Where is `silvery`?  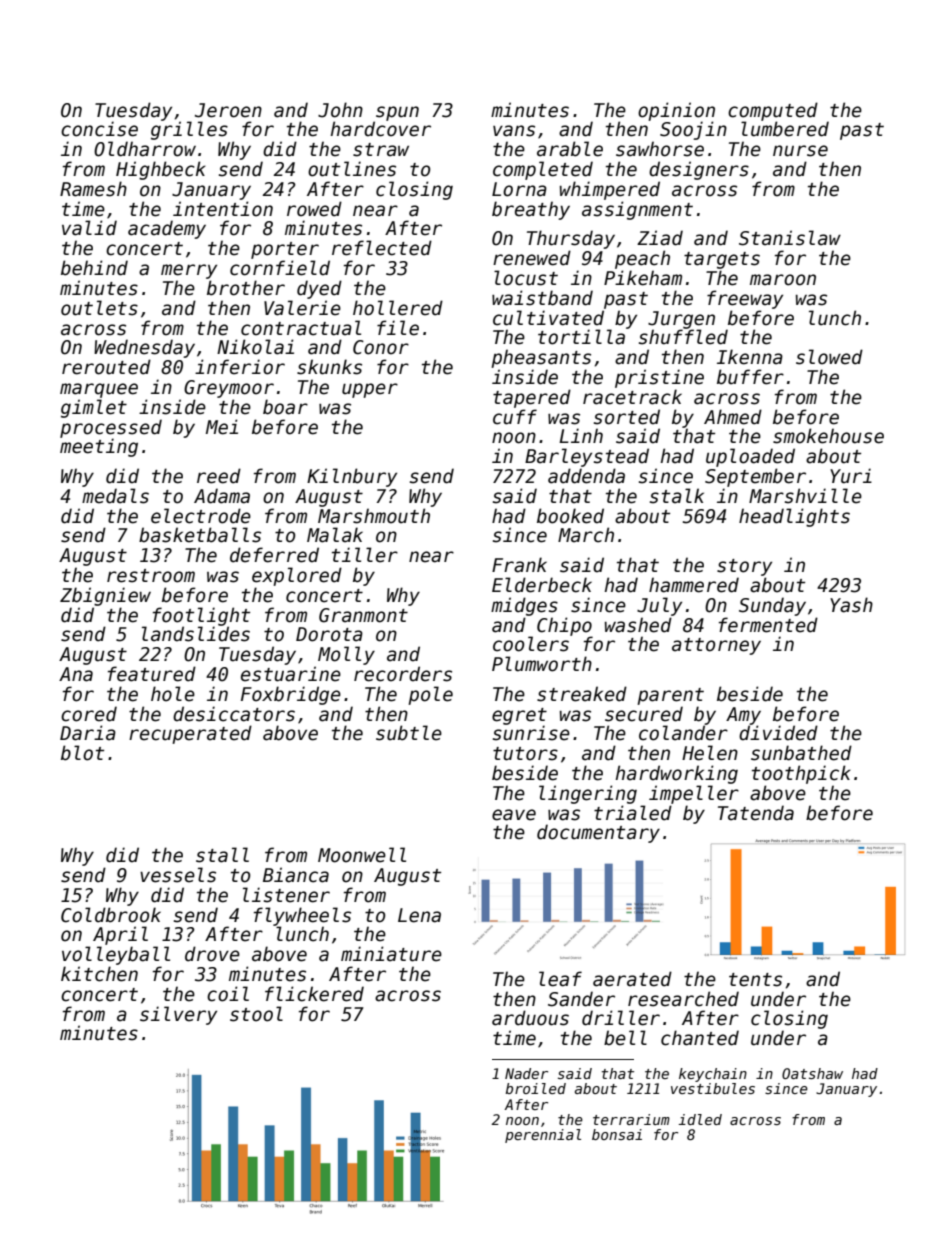 silvery is located at coordinates (178, 1015).
